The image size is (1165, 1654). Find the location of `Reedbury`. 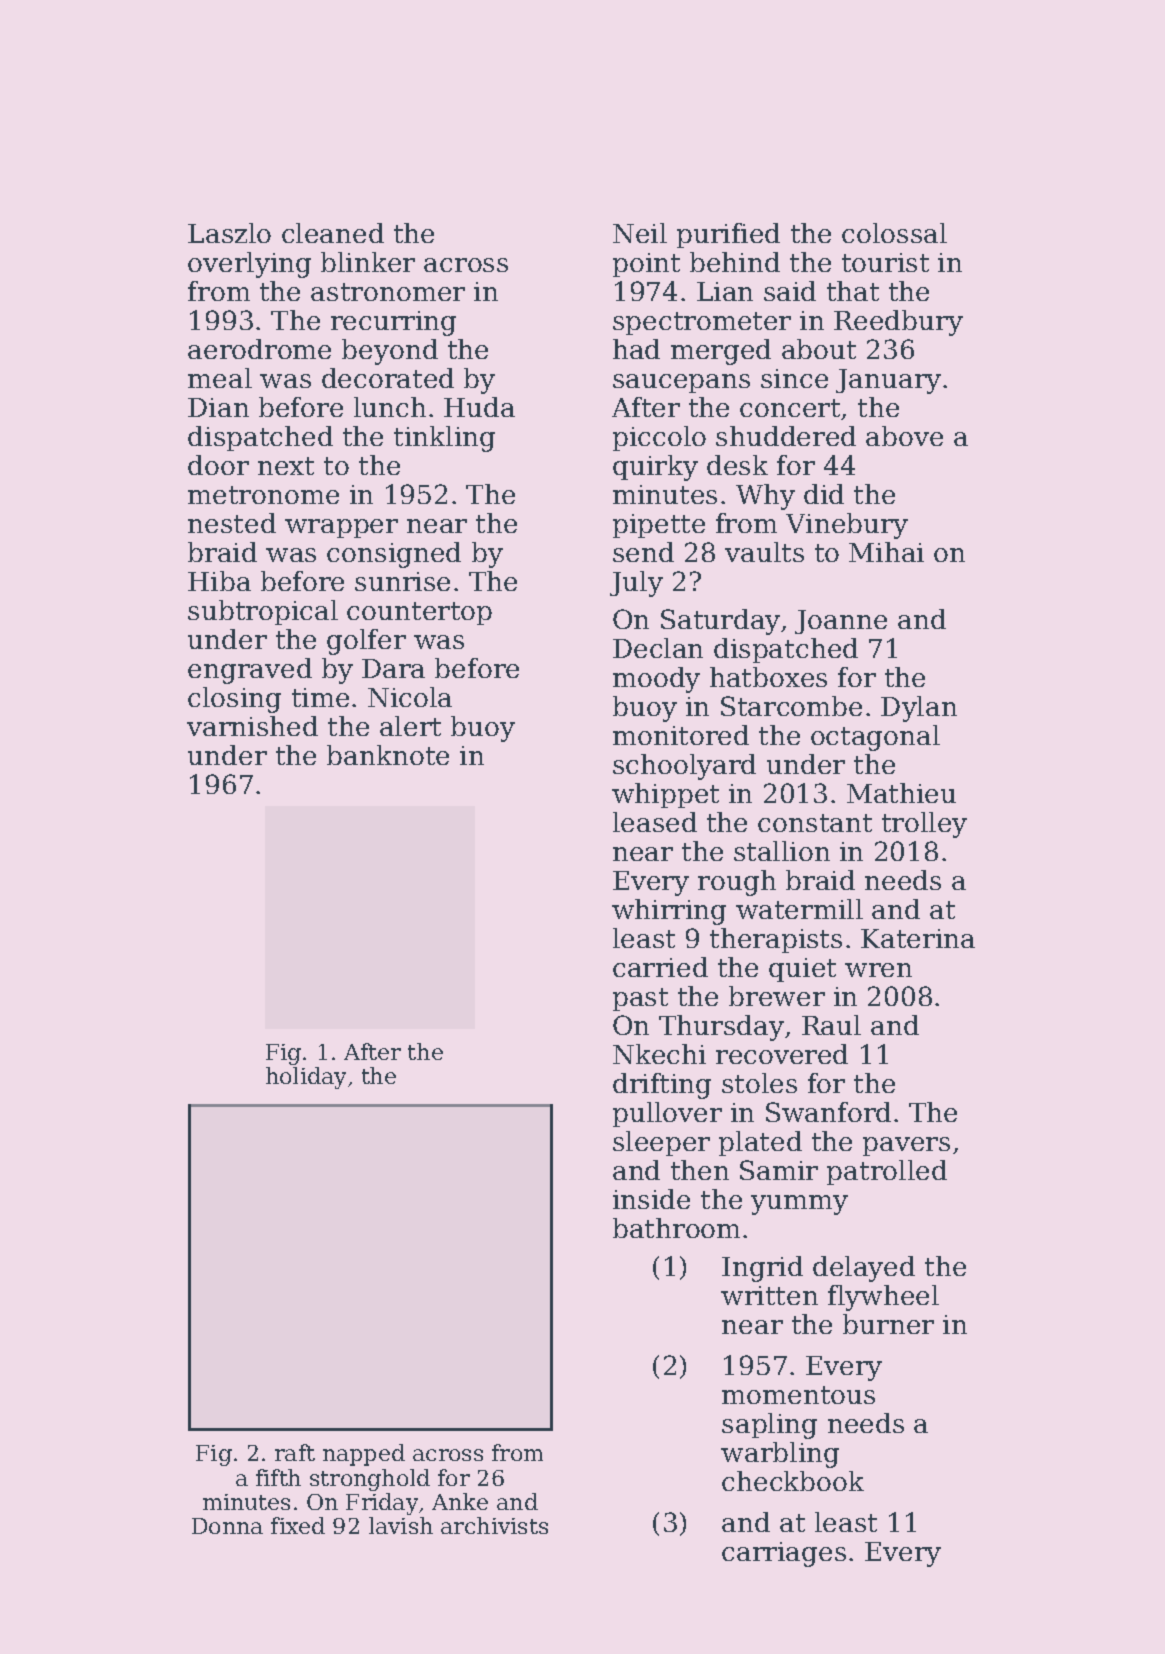

Reedbury is located at coordinates (898, 323).
